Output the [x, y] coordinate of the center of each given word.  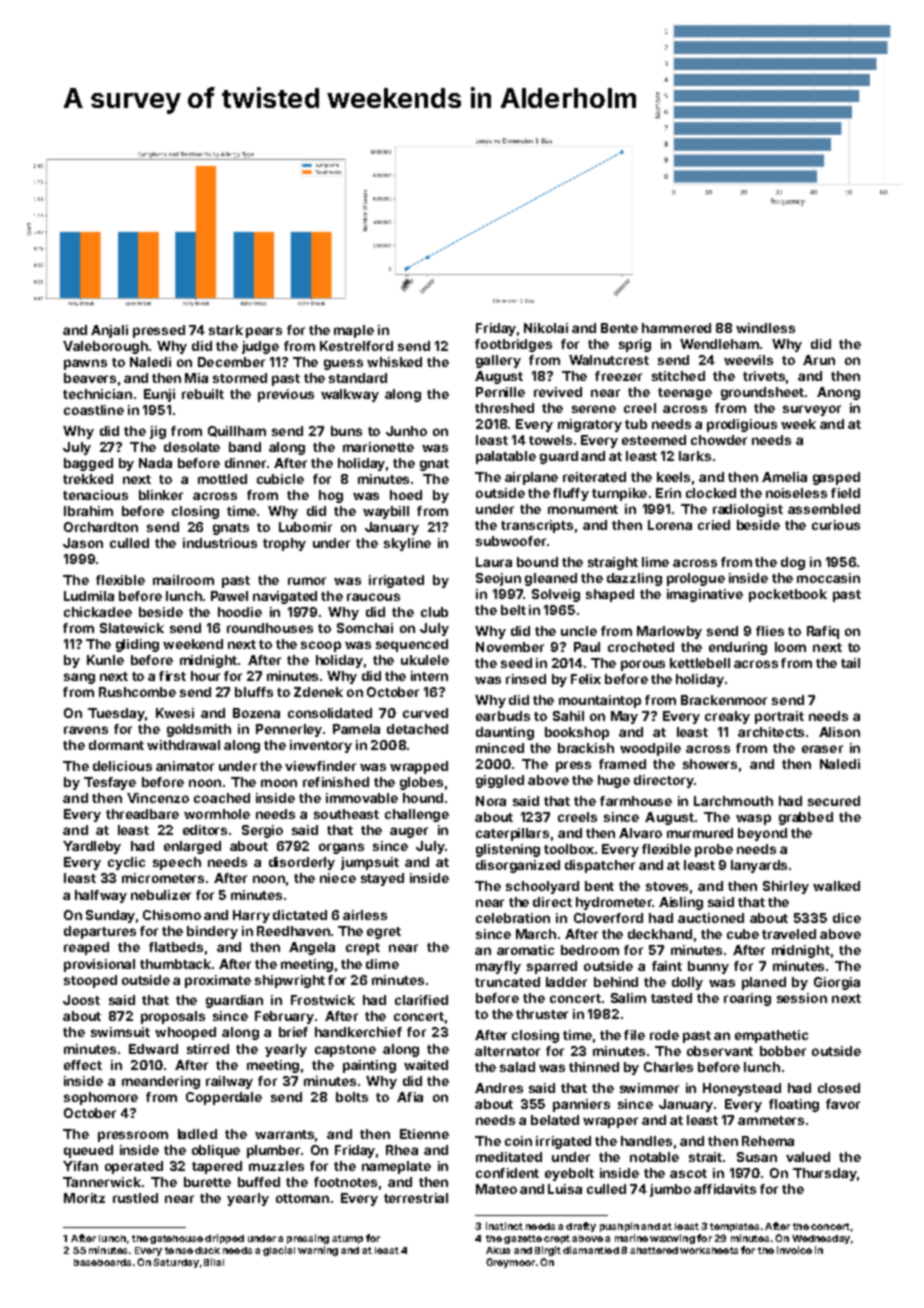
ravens [86, 730]
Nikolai [546, 328]
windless [765, 328]
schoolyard [542, 887]
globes [421, 783]
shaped [610, 595]
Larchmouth [733, 801]
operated [134, 1167]
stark [226, 330]
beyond [762, 834]
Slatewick [132, 628]
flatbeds [176, 947]
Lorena [670, 525]
